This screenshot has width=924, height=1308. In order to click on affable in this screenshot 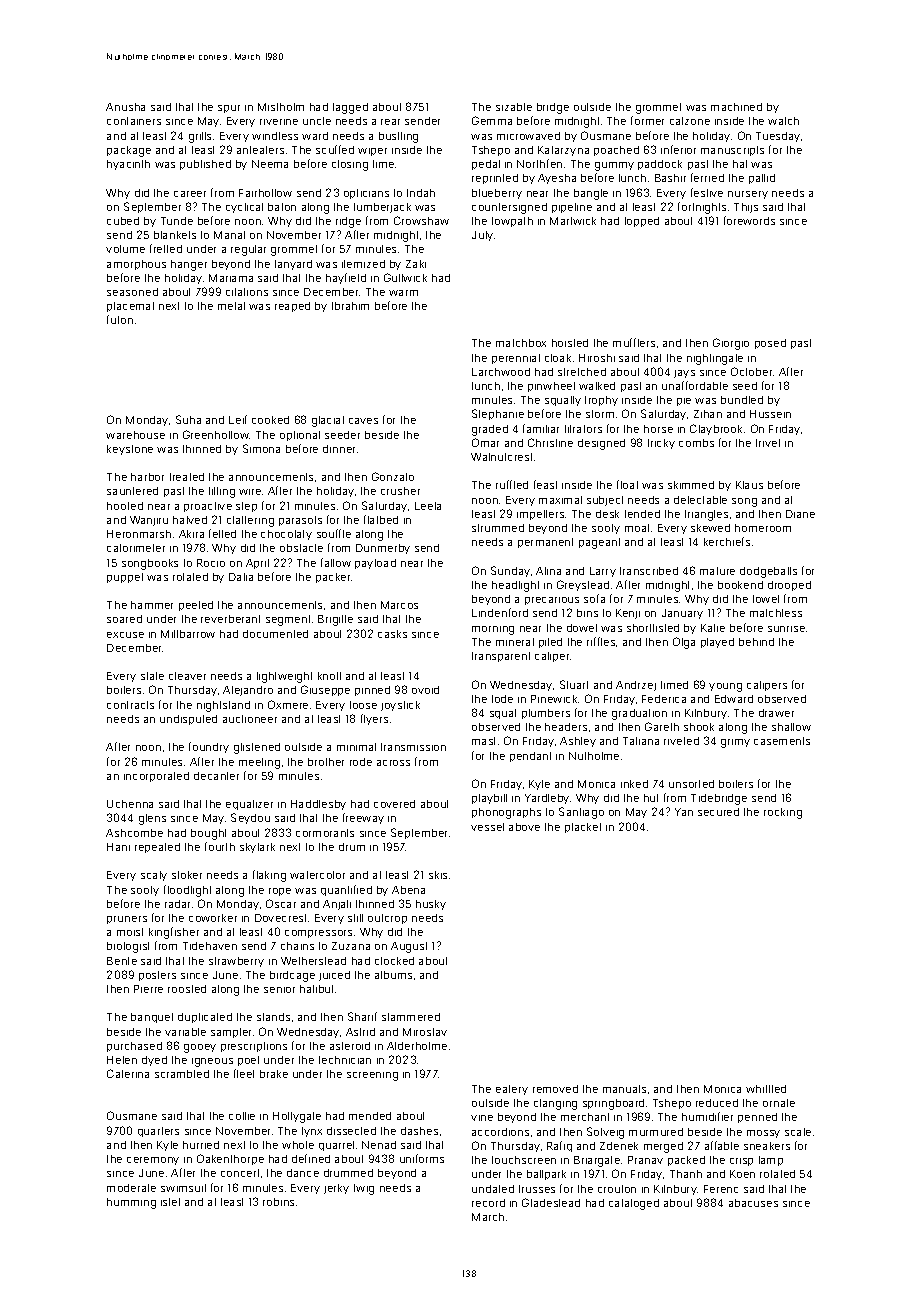, I will do `click(722, 1145)`.
